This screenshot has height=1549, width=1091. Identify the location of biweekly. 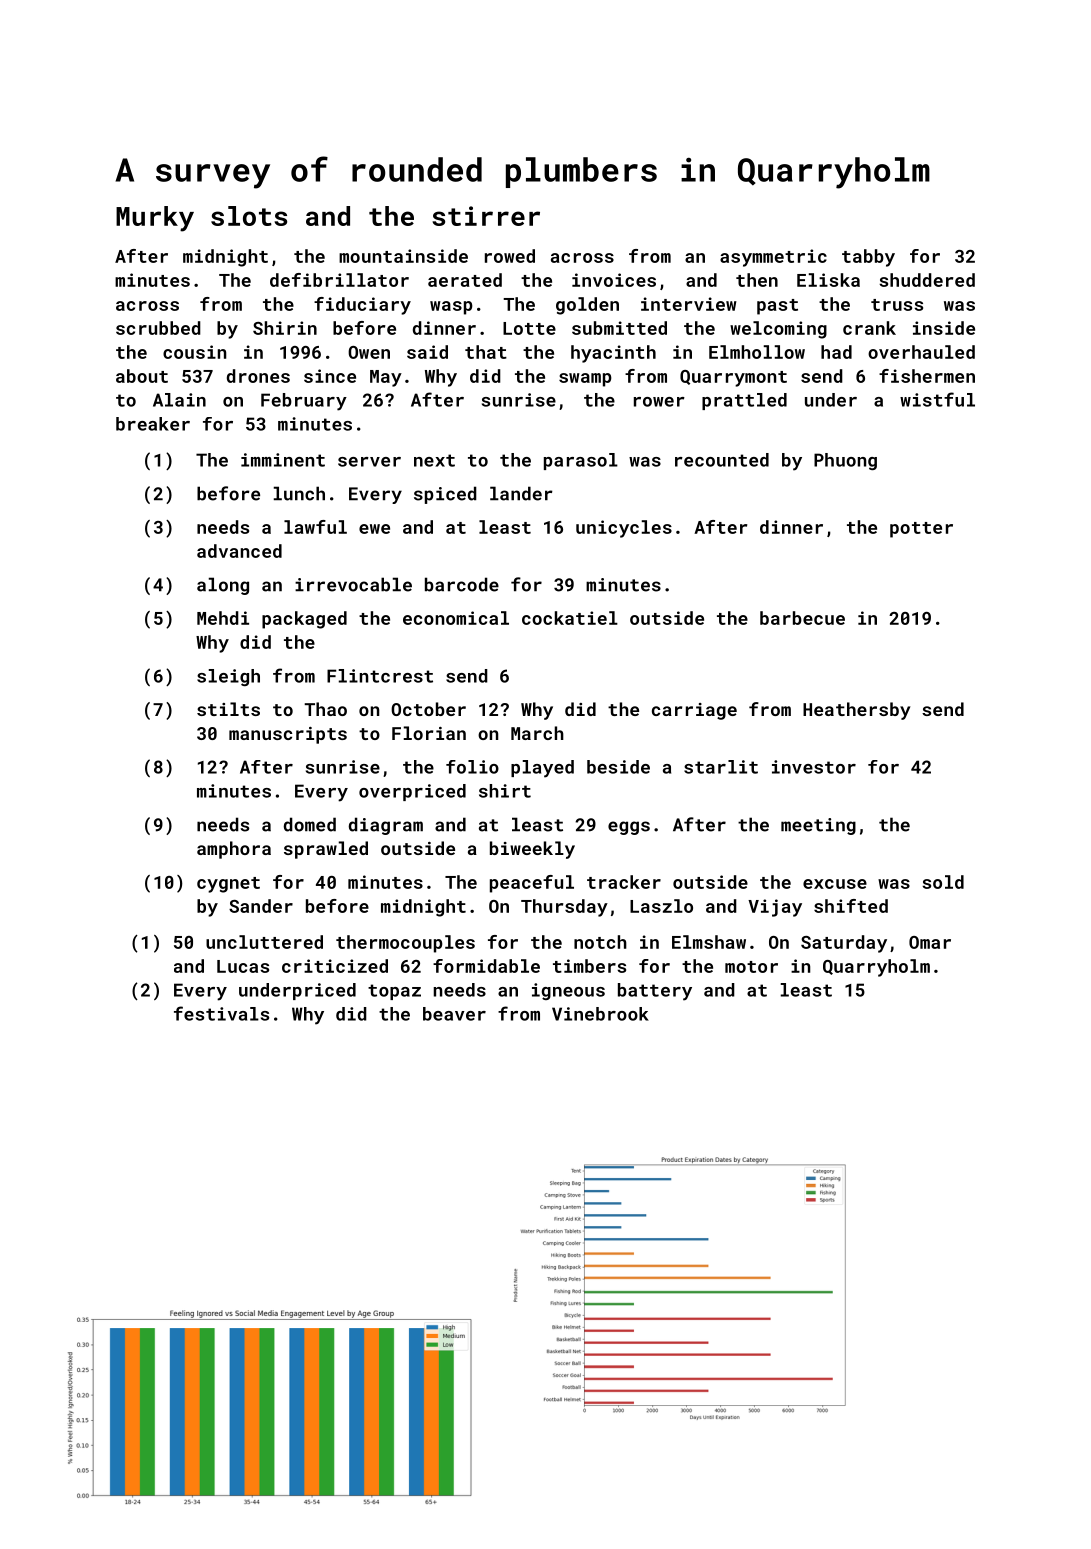
(532, 850).
